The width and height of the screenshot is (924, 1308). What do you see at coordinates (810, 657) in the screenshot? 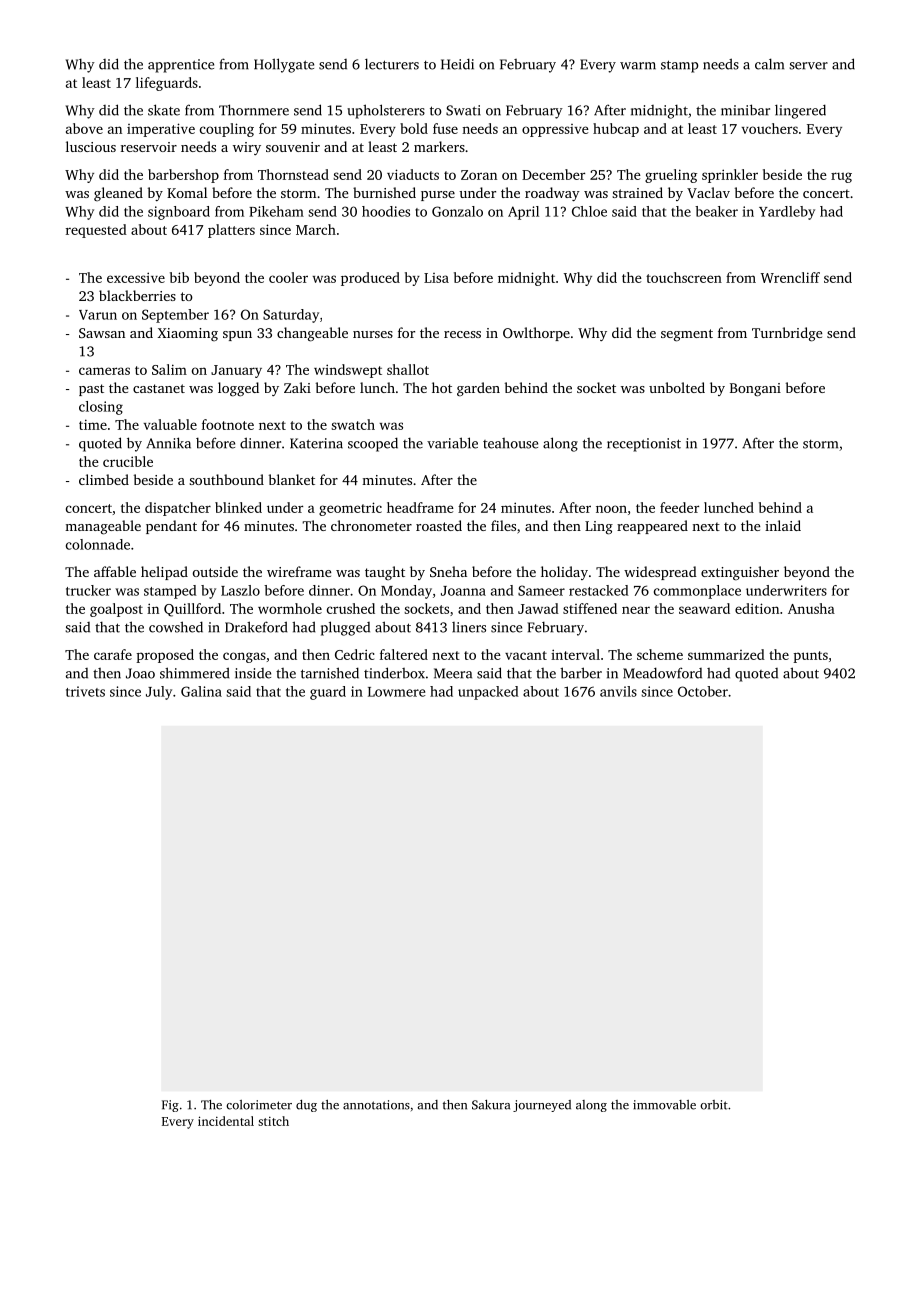
I see `punts` at bounding box center [810, 657].
